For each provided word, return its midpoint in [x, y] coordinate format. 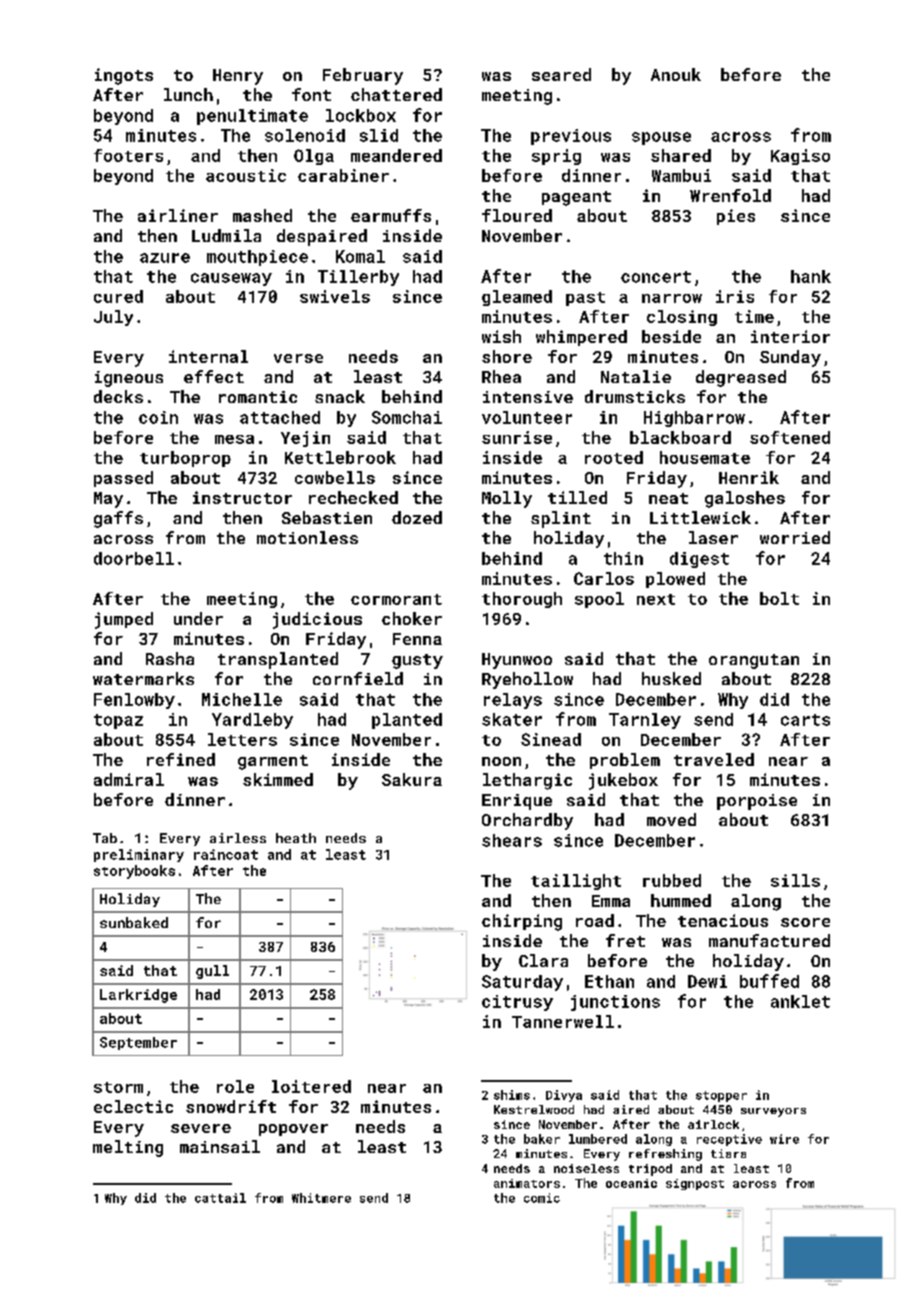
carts [805, 720]
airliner [178, 215]
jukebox [623, 781]
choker [412, 618]
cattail [220, 1198]
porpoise [757, 802]
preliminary [139, 855]
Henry [238, 77]
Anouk [676, 74]
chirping [522, 922]
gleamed [517, 298]
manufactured [769, 940]
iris [735, 296]
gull [212, 972]
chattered [396, 94]
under [198, 618]
